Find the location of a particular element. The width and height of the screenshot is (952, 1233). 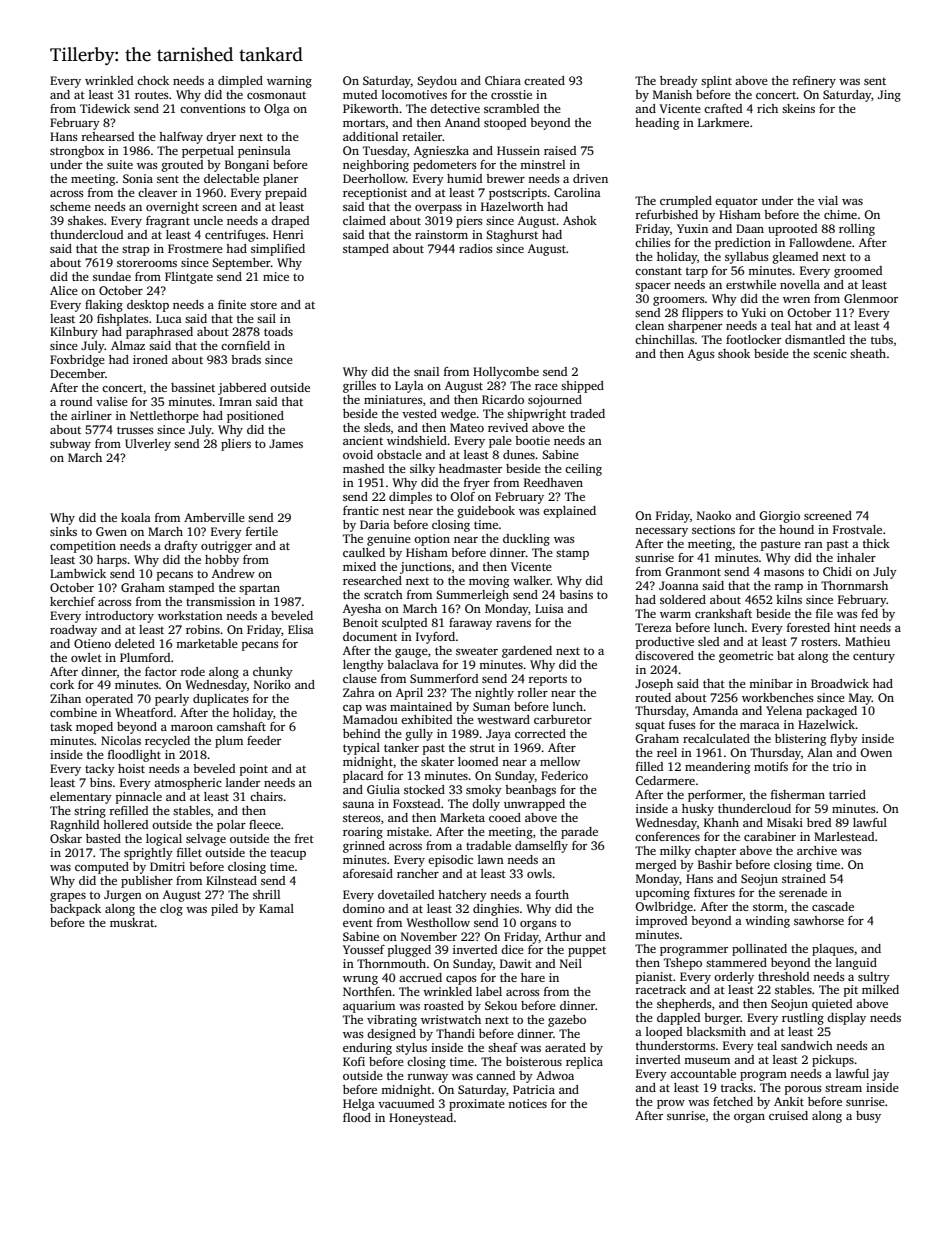

duplicates is located at coordinates (221, 700).
